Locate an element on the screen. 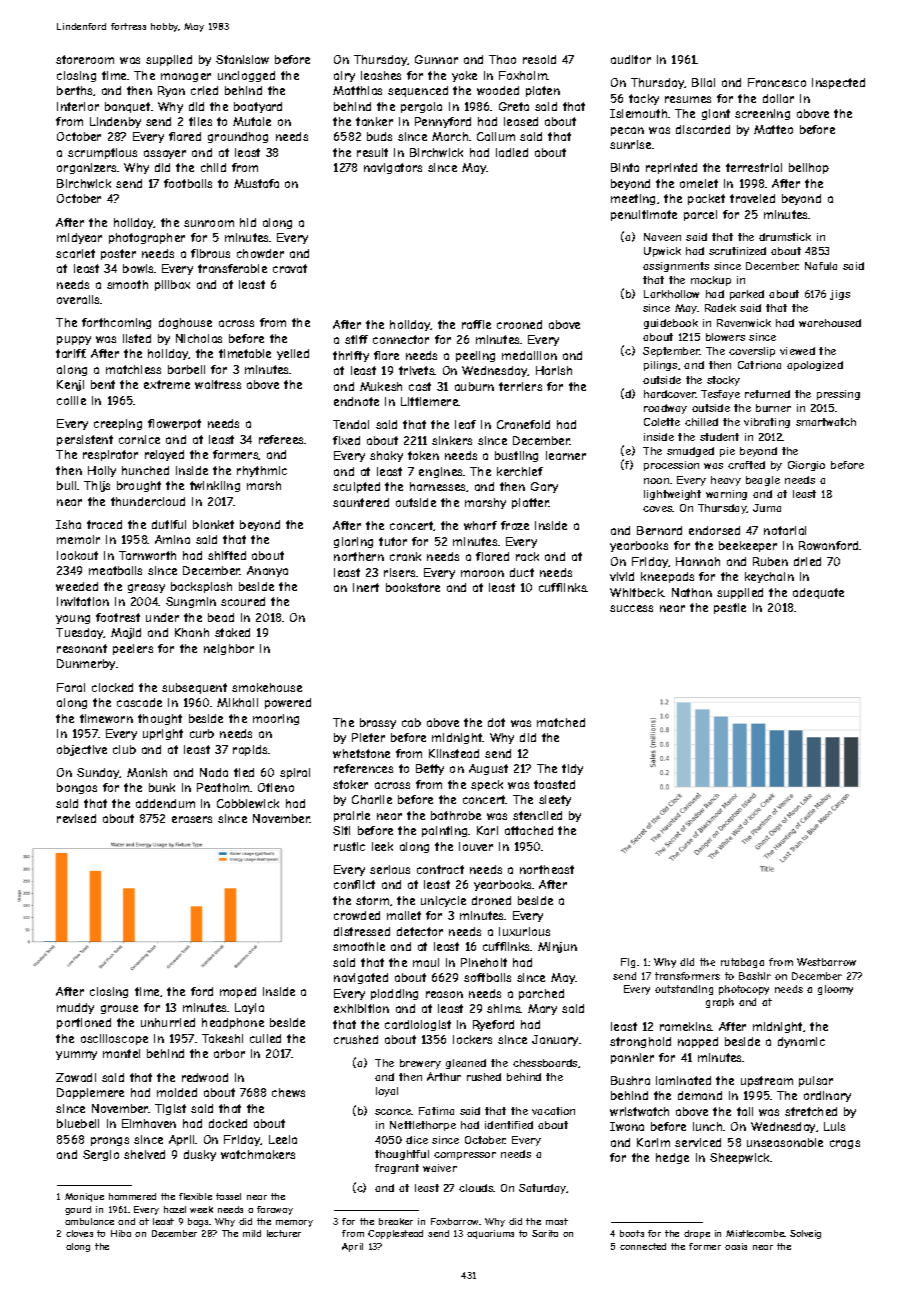 This screenshot has width=924, height=1308. memoir is located at coordinates (78, 539).
